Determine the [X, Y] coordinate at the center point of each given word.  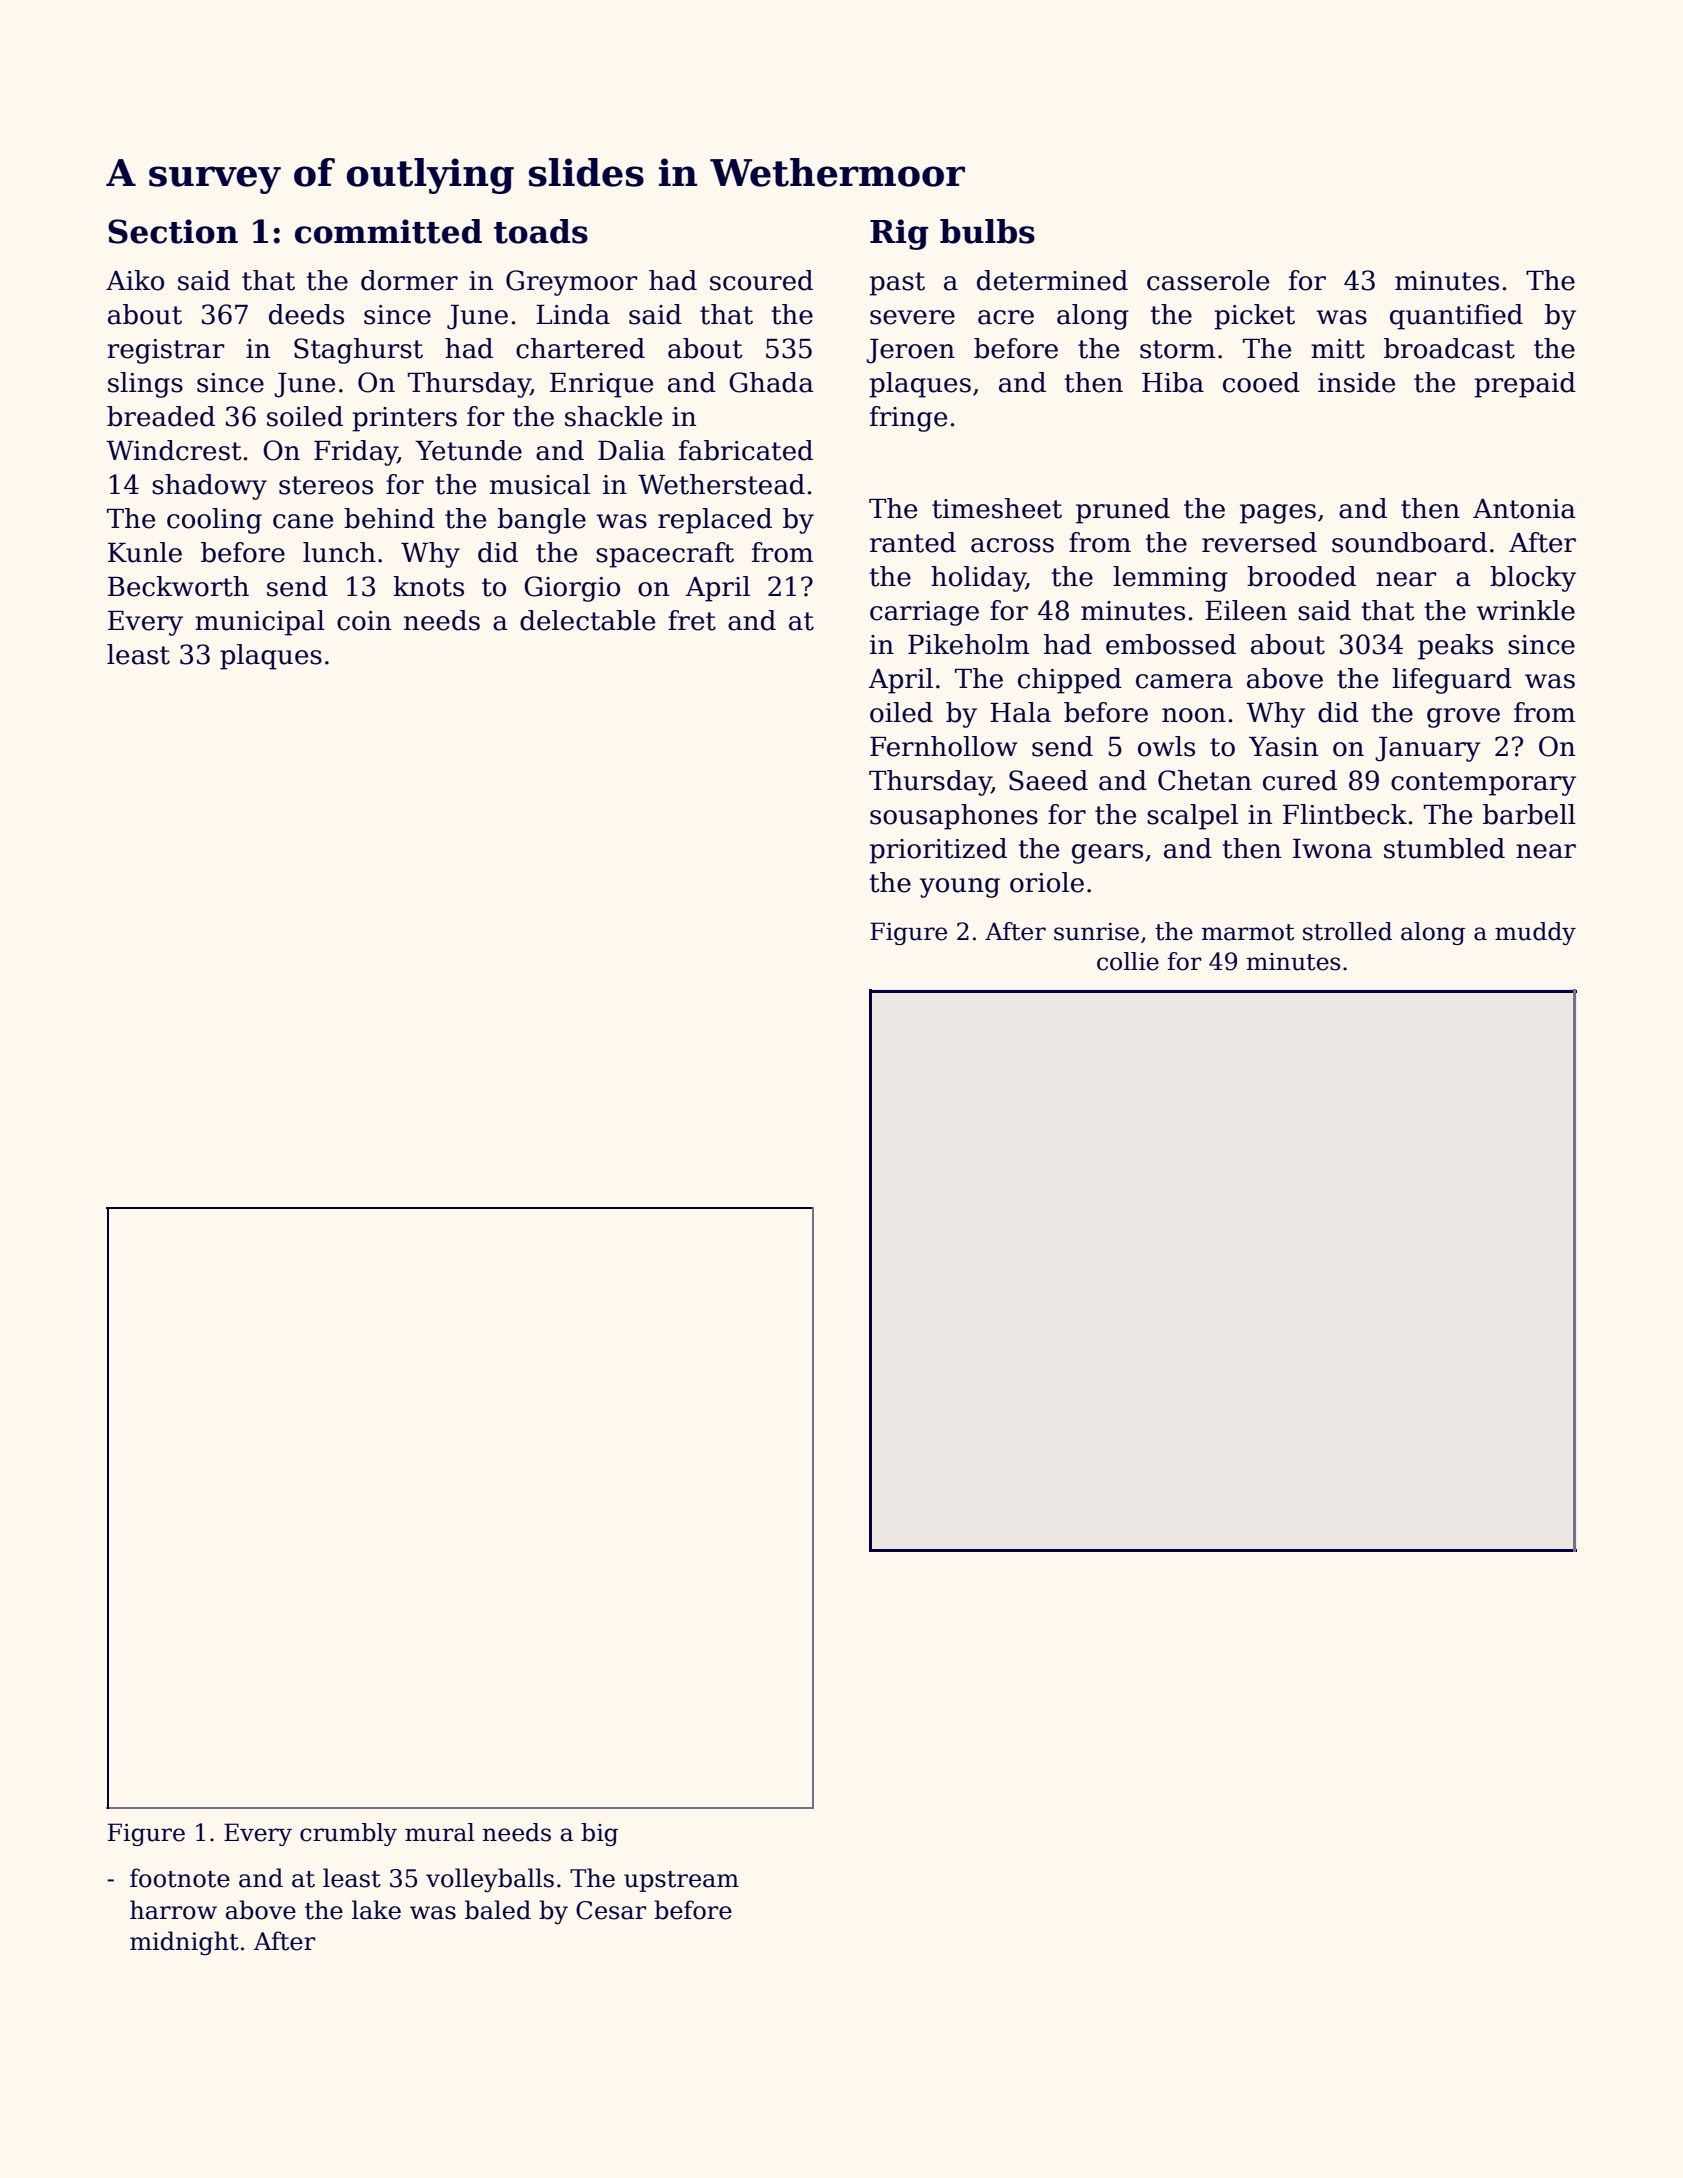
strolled [1347, 931]
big [599, 1834]
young [960, 888]
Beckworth [178, 586]
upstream [681, 1881]
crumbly [348, 1834]
